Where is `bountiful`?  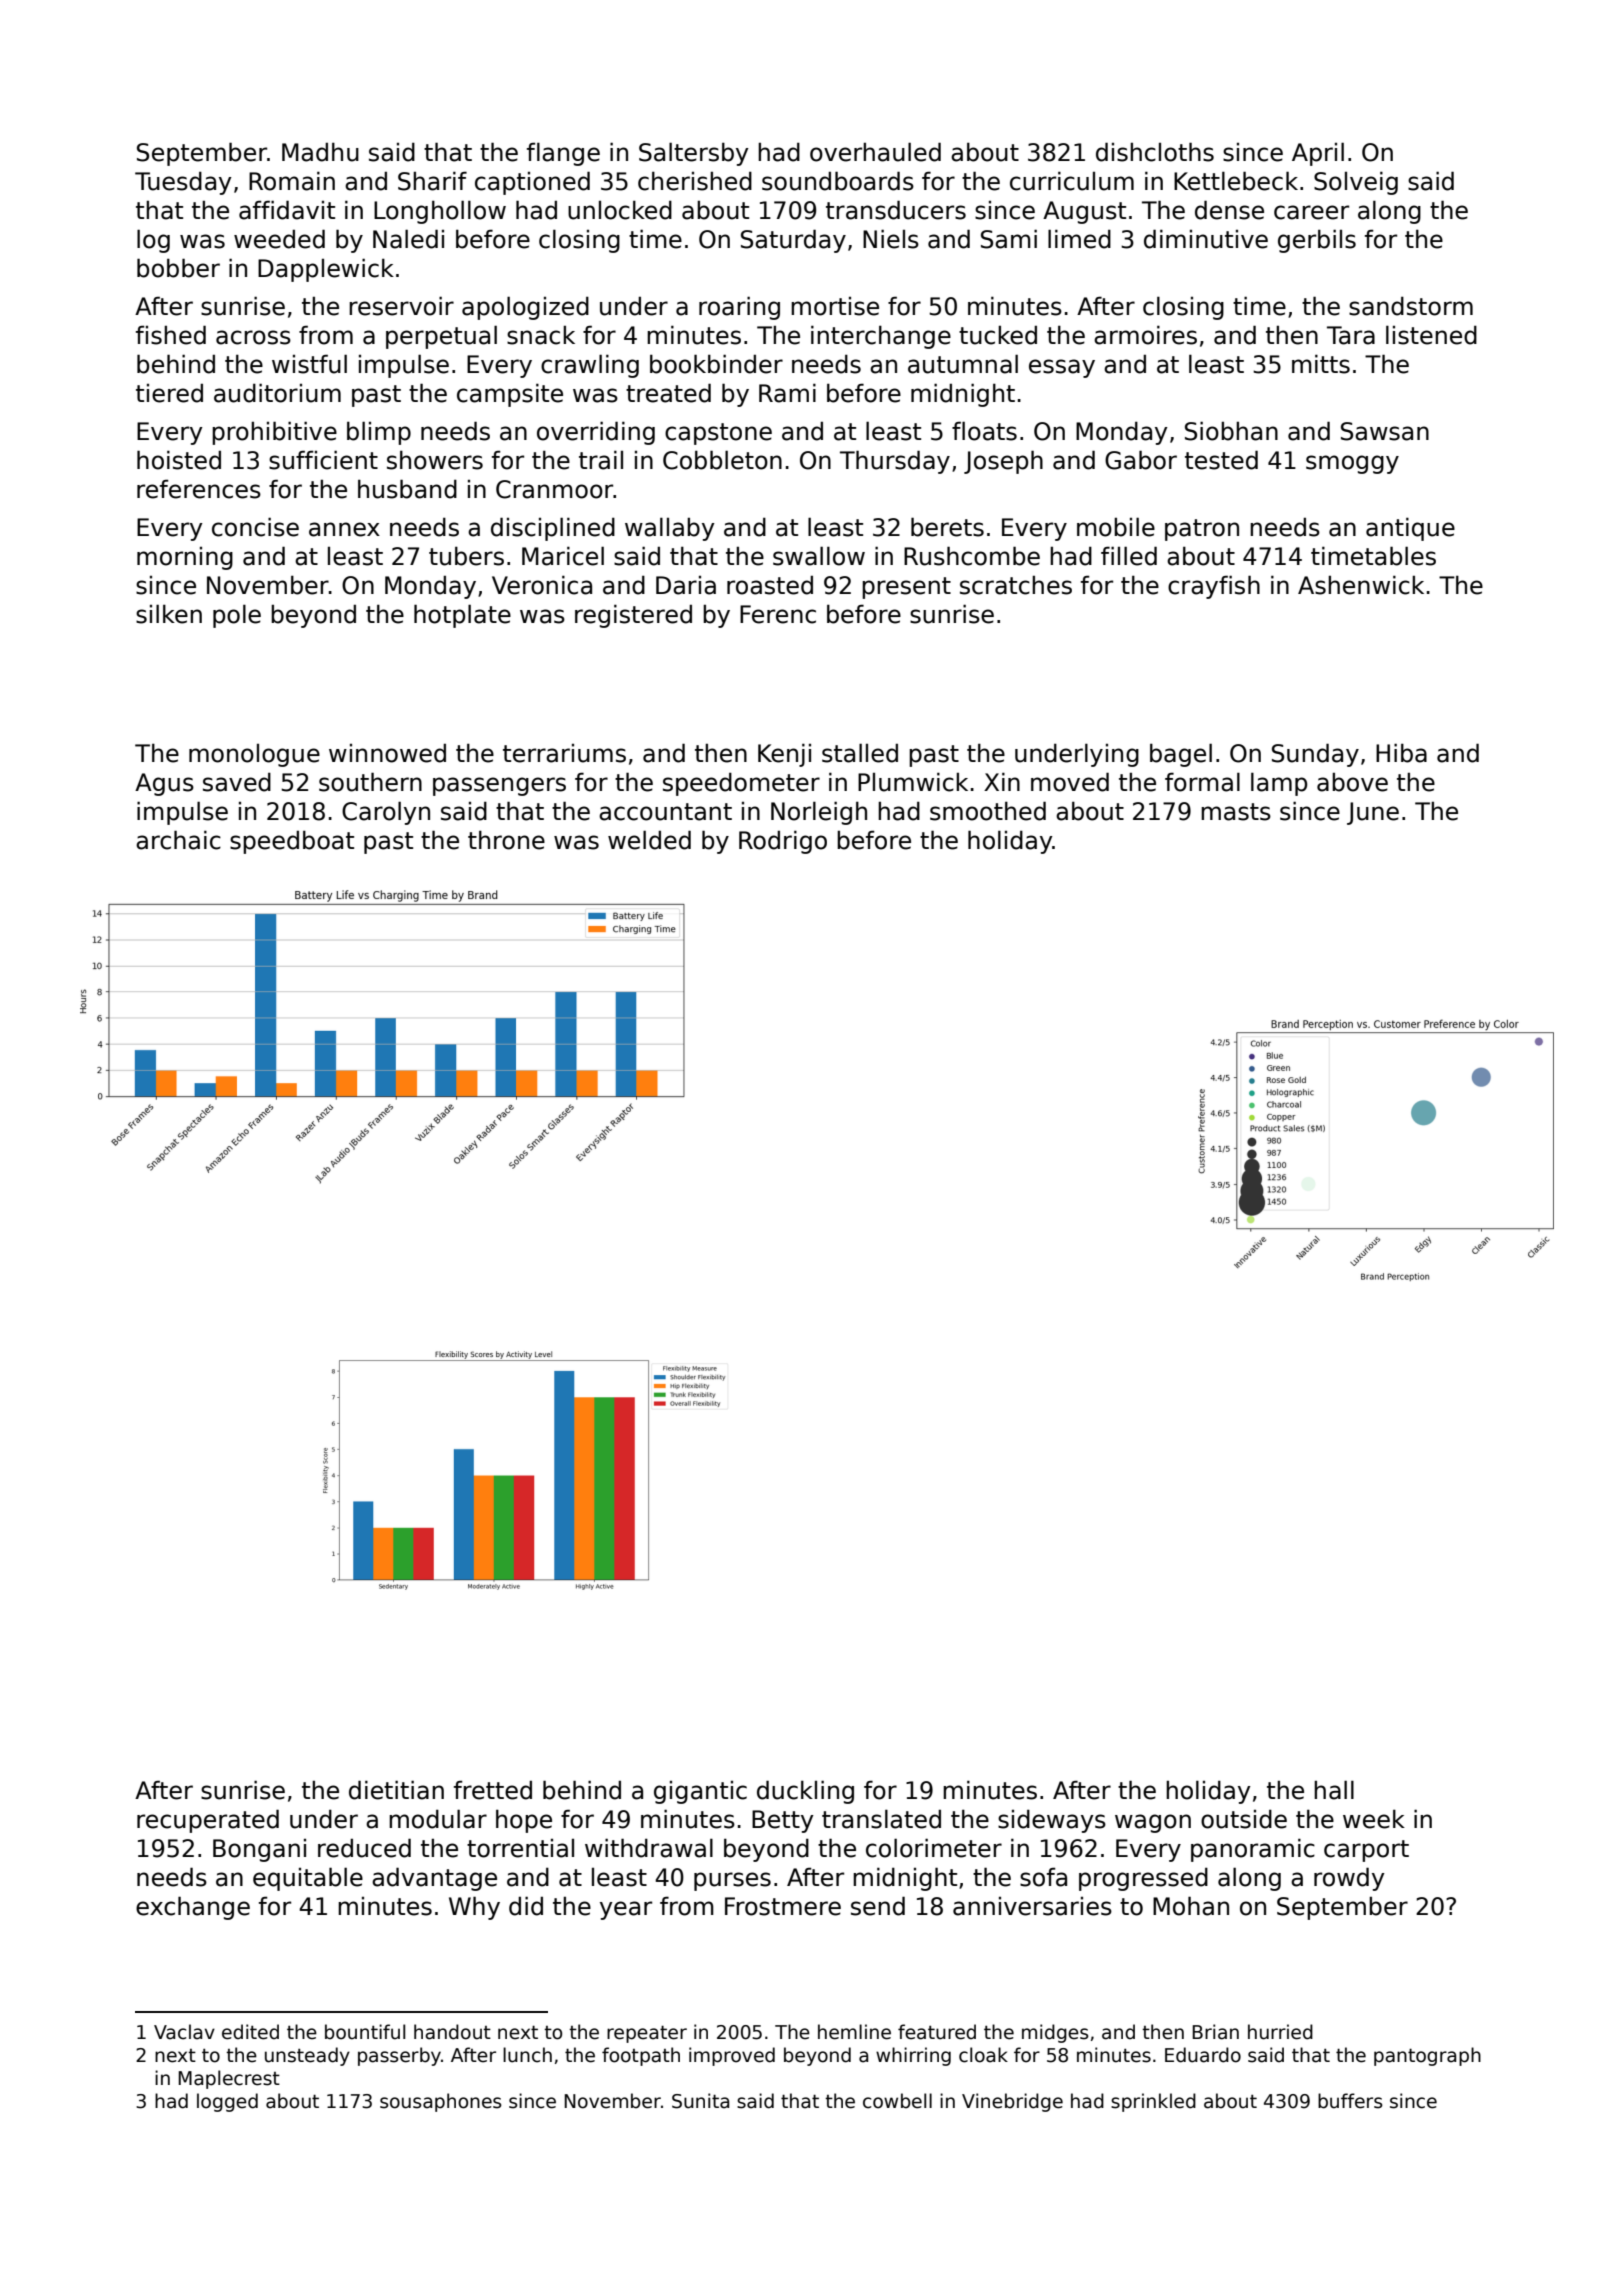
bountiful is located at coordinates (365, 2032).
